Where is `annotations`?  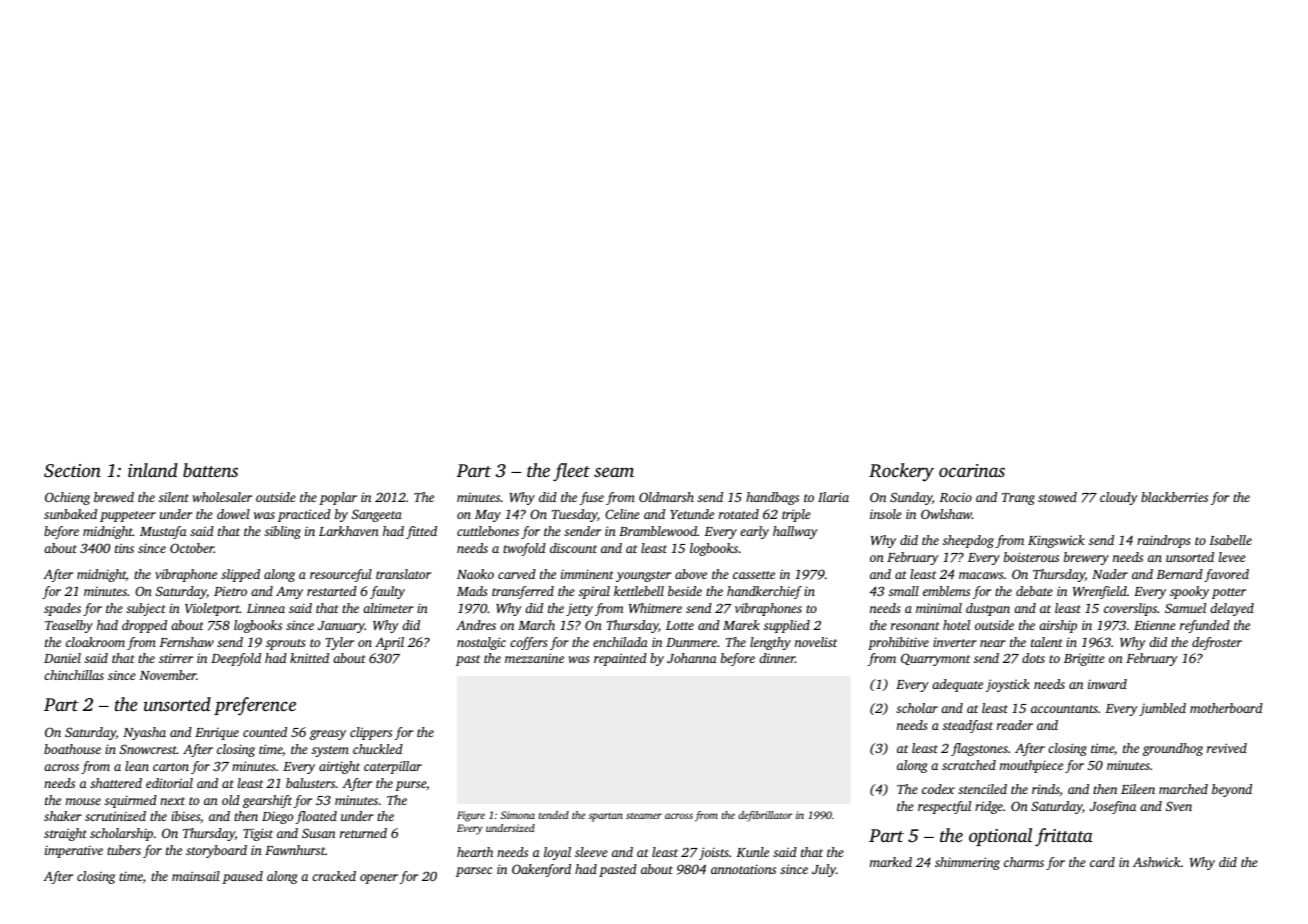 annotations is located at coordinates (743, 869).
